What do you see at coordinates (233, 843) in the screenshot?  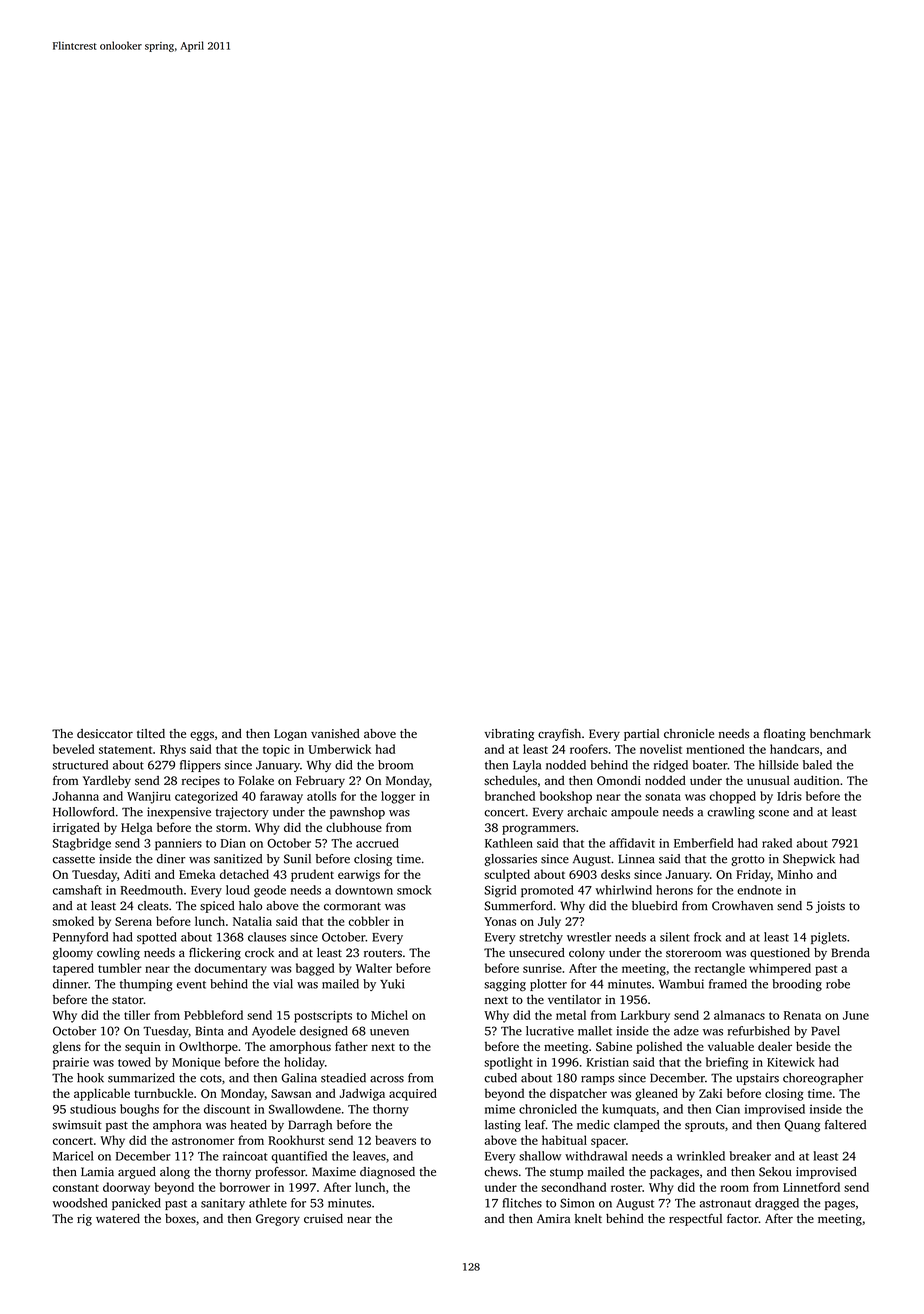 I see `Dian` at bounding box center [233, 843].
